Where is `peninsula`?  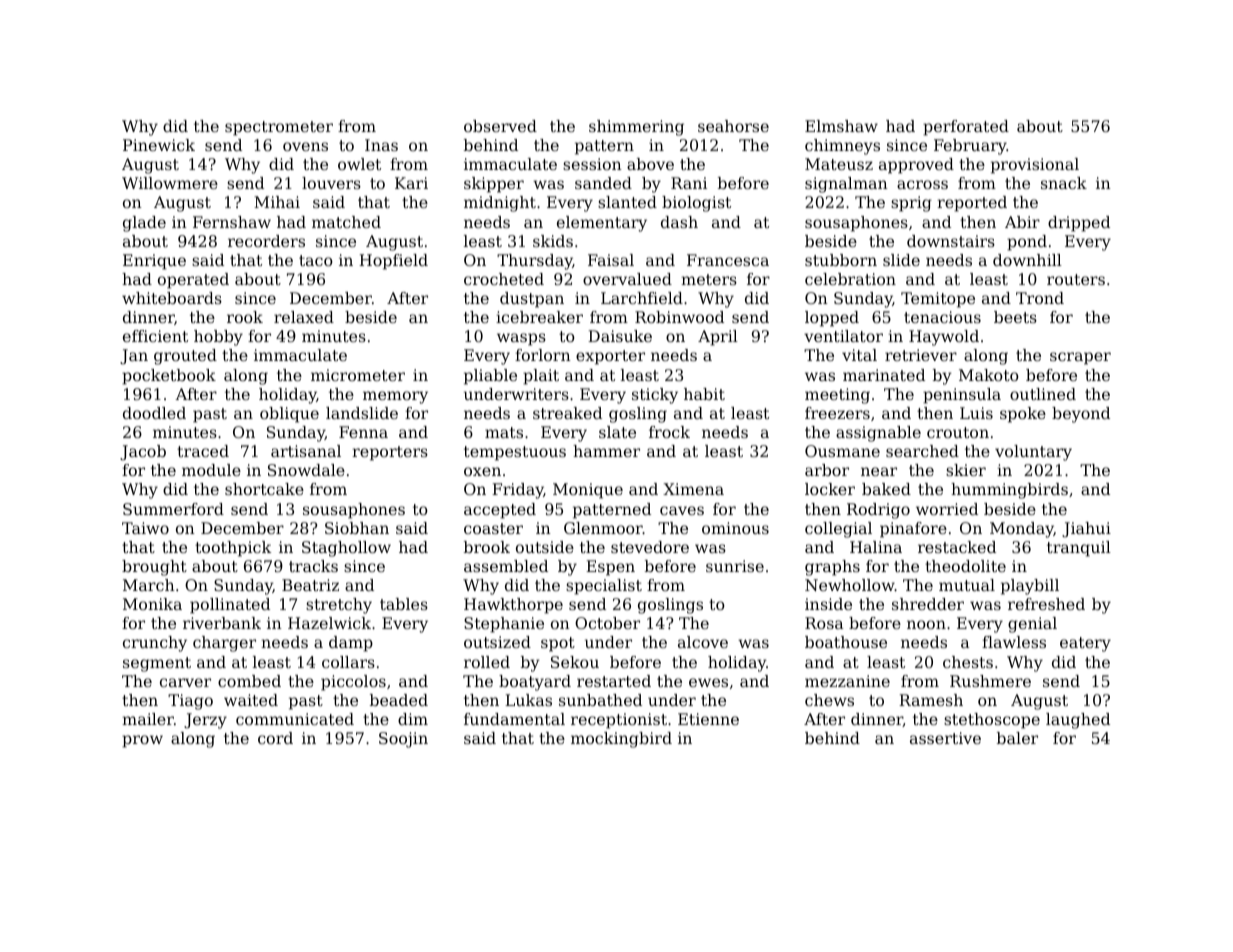
peninsula is located at coordinates (962, 396).
